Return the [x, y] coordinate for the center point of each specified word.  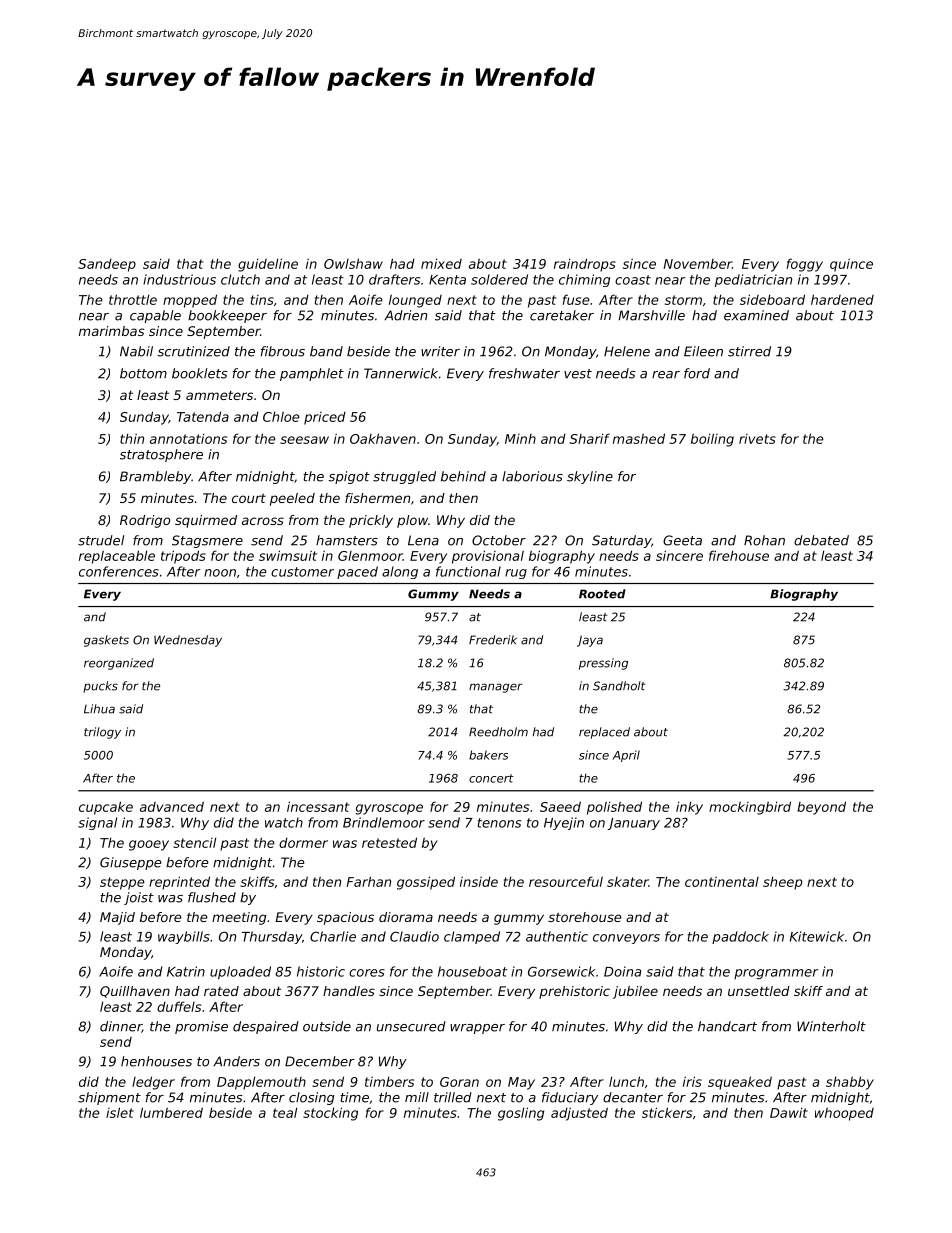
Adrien [405, 315]
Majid [117, 918]
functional [468, 571]
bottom [143, 373]
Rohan [764, 540]
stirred [749, 351]
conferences [119, 571]
